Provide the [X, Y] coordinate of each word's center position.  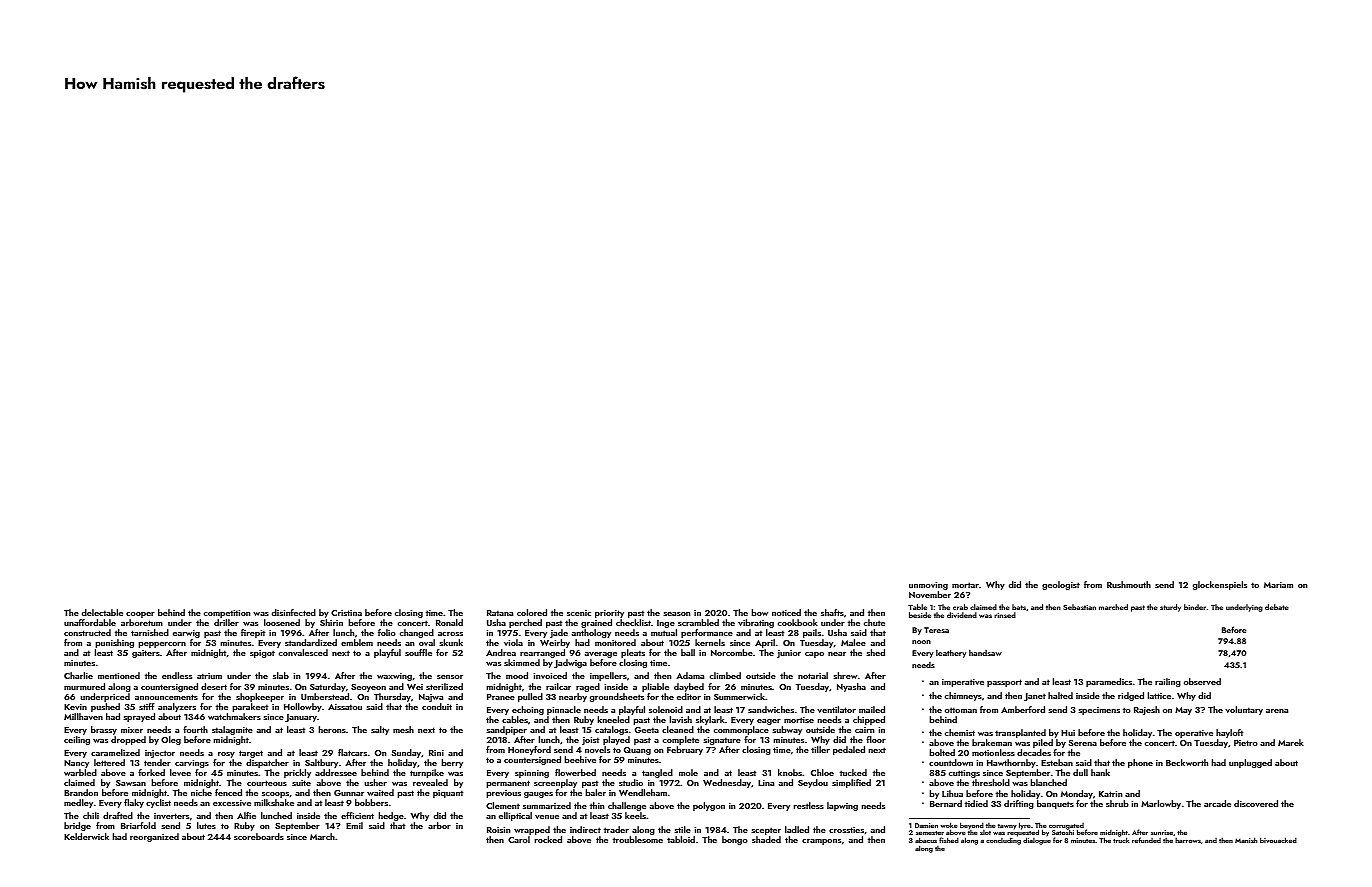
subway [787, 730]
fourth [195, 729]
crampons [821, 842]
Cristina [346, 613]
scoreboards [259, 836]
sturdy [1170, 608]
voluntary [1244, 710]
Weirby [555, 643]
